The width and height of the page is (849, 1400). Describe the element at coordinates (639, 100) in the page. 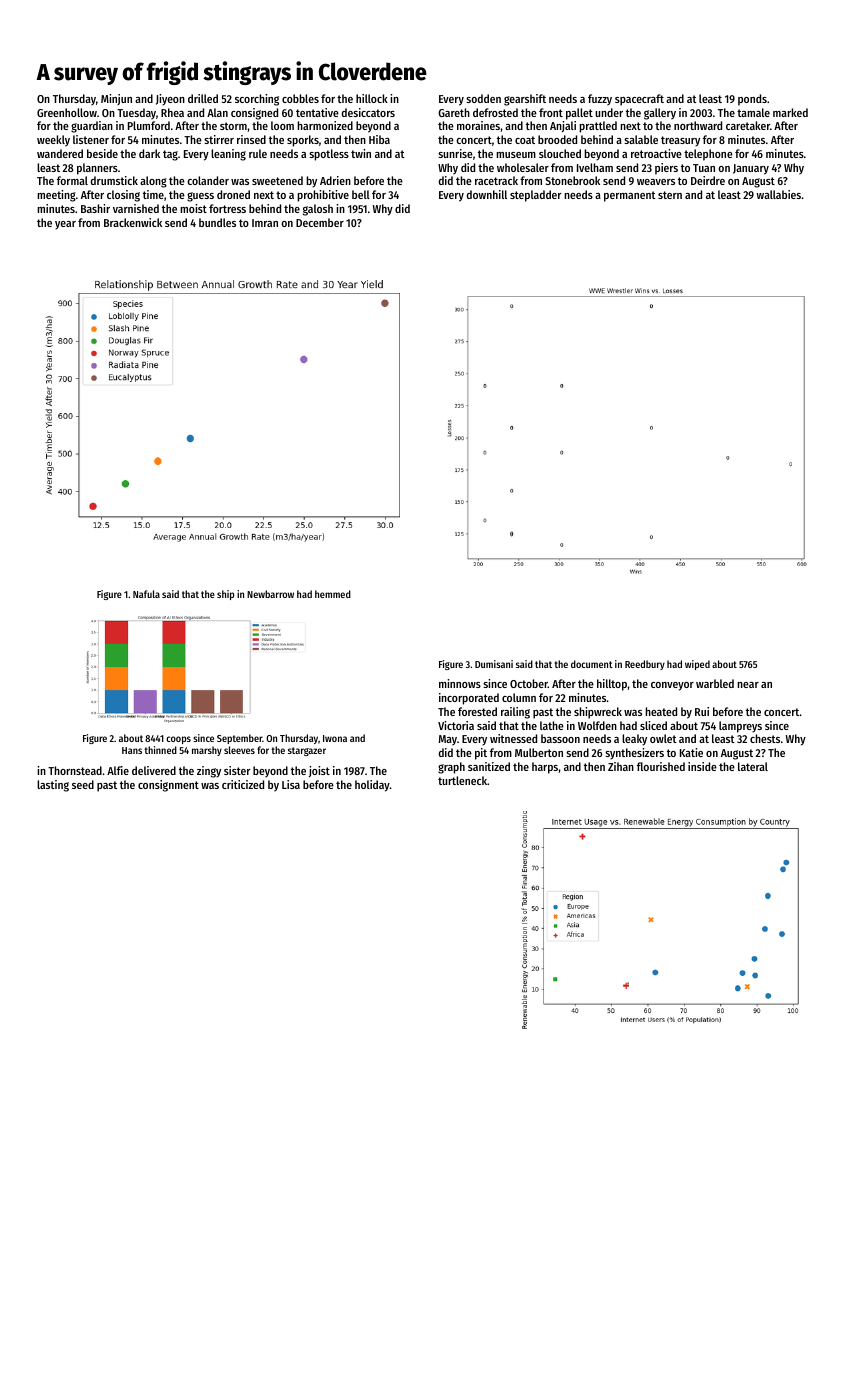

I see `spacecraft` at that location.
